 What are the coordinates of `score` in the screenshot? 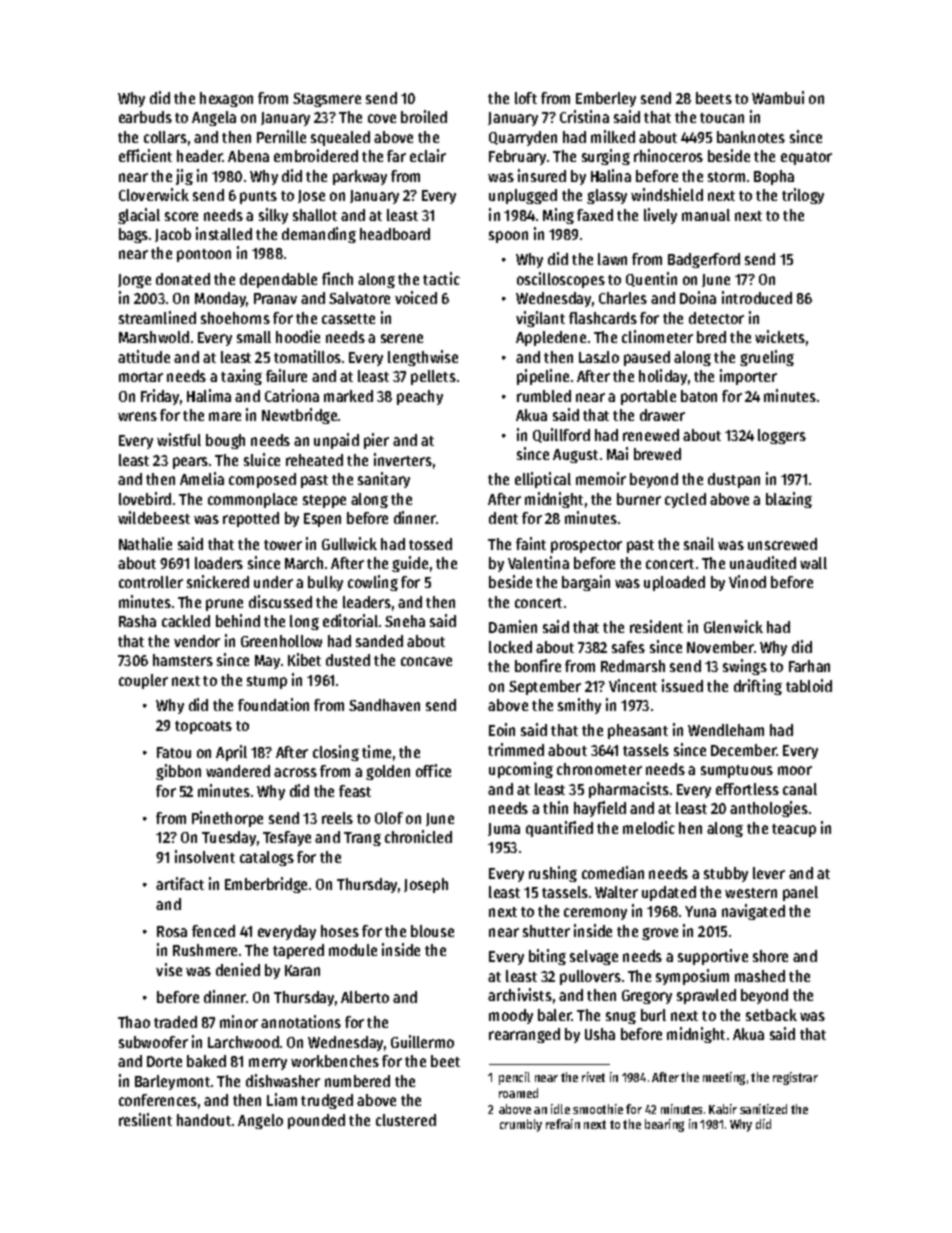 It's located at (181, 216).
